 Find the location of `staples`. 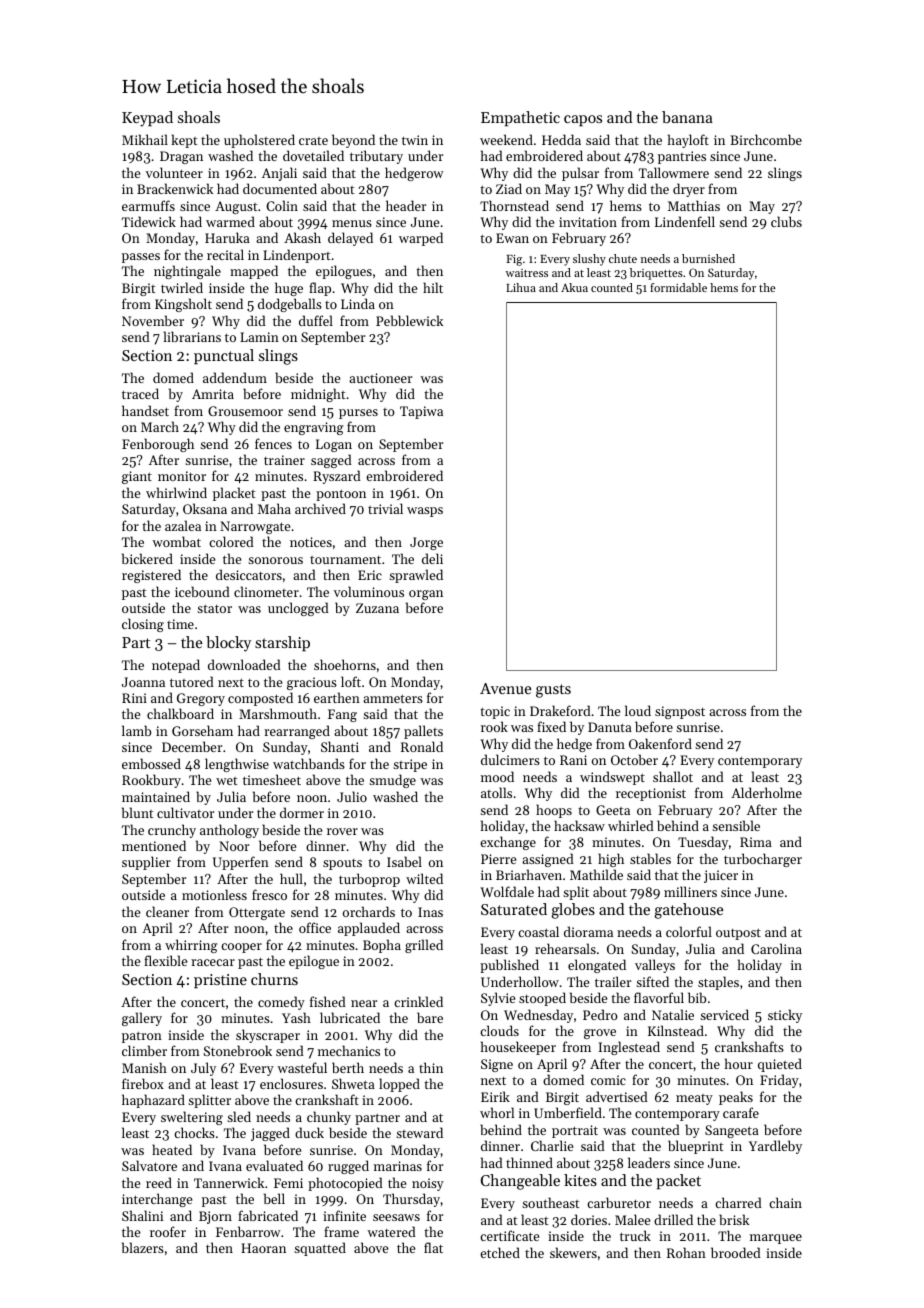

staples is located at coordinates (718, 983).
